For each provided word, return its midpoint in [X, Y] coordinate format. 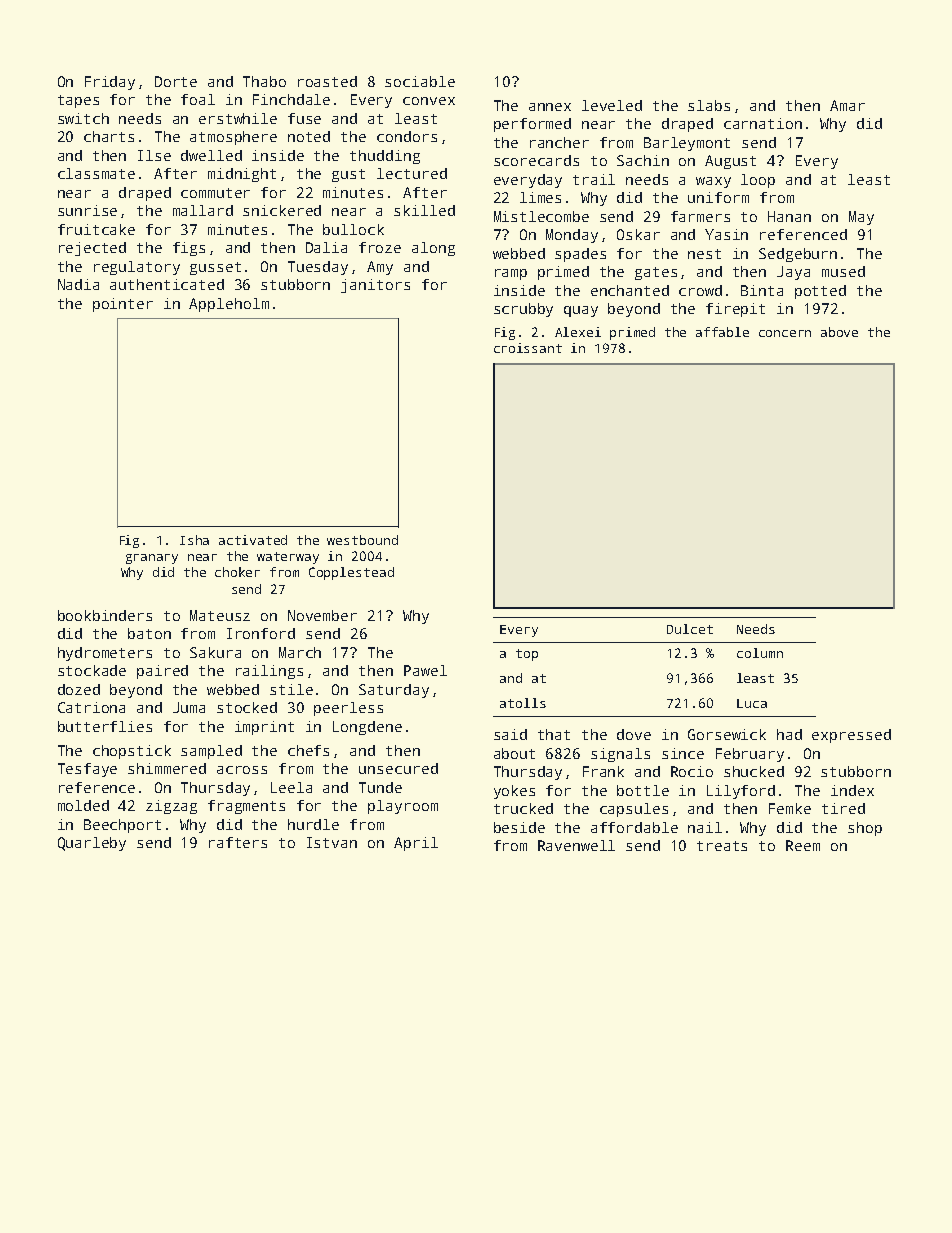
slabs [709, 105]
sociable [420, 81]
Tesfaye [87, 770]
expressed [851, 736]
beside [519, 827]
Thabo [264, 81]
